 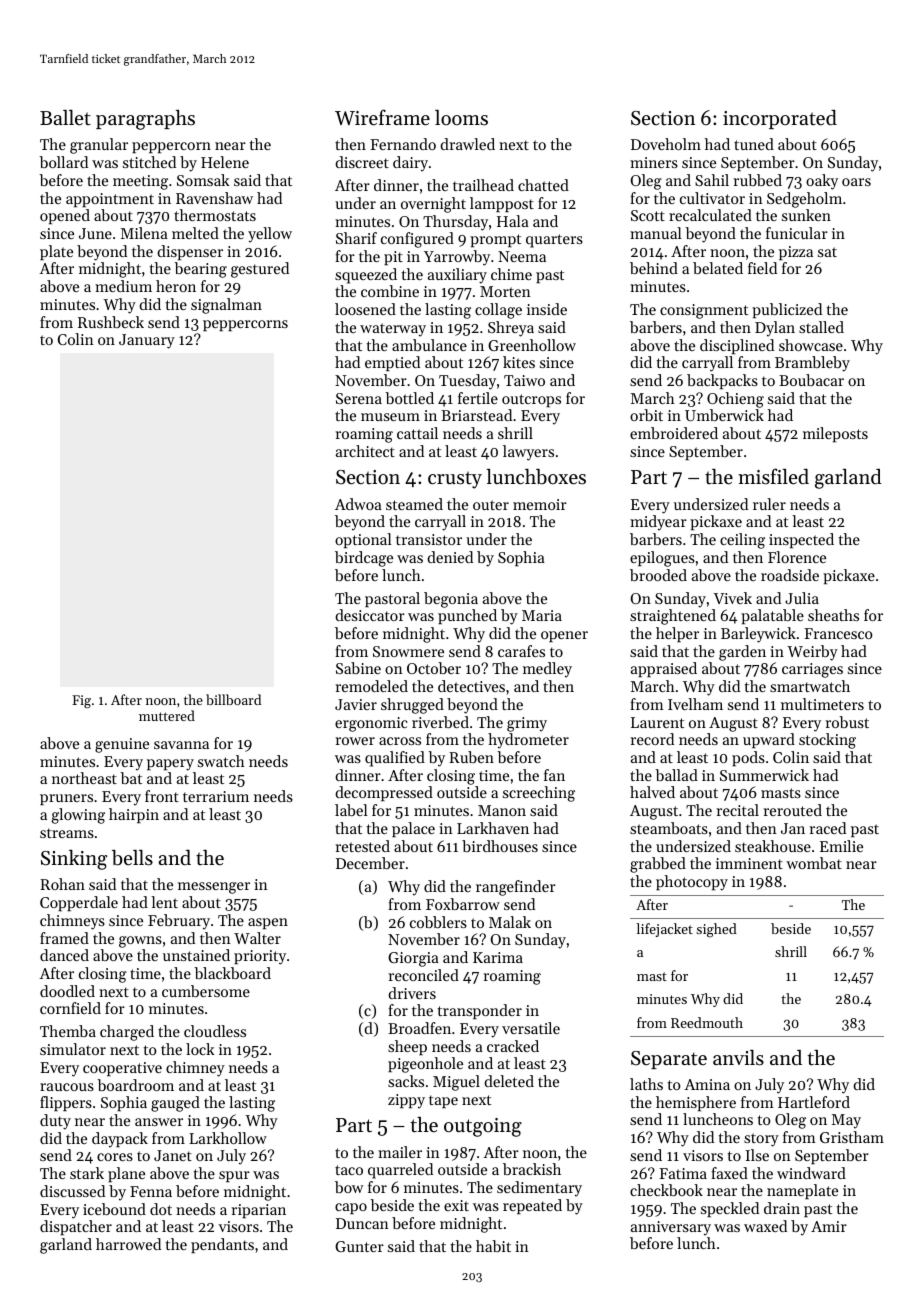 What do you see at coordinates (403, 144) in the image?
I see `Fernando` at bounding box center [403, 144].
